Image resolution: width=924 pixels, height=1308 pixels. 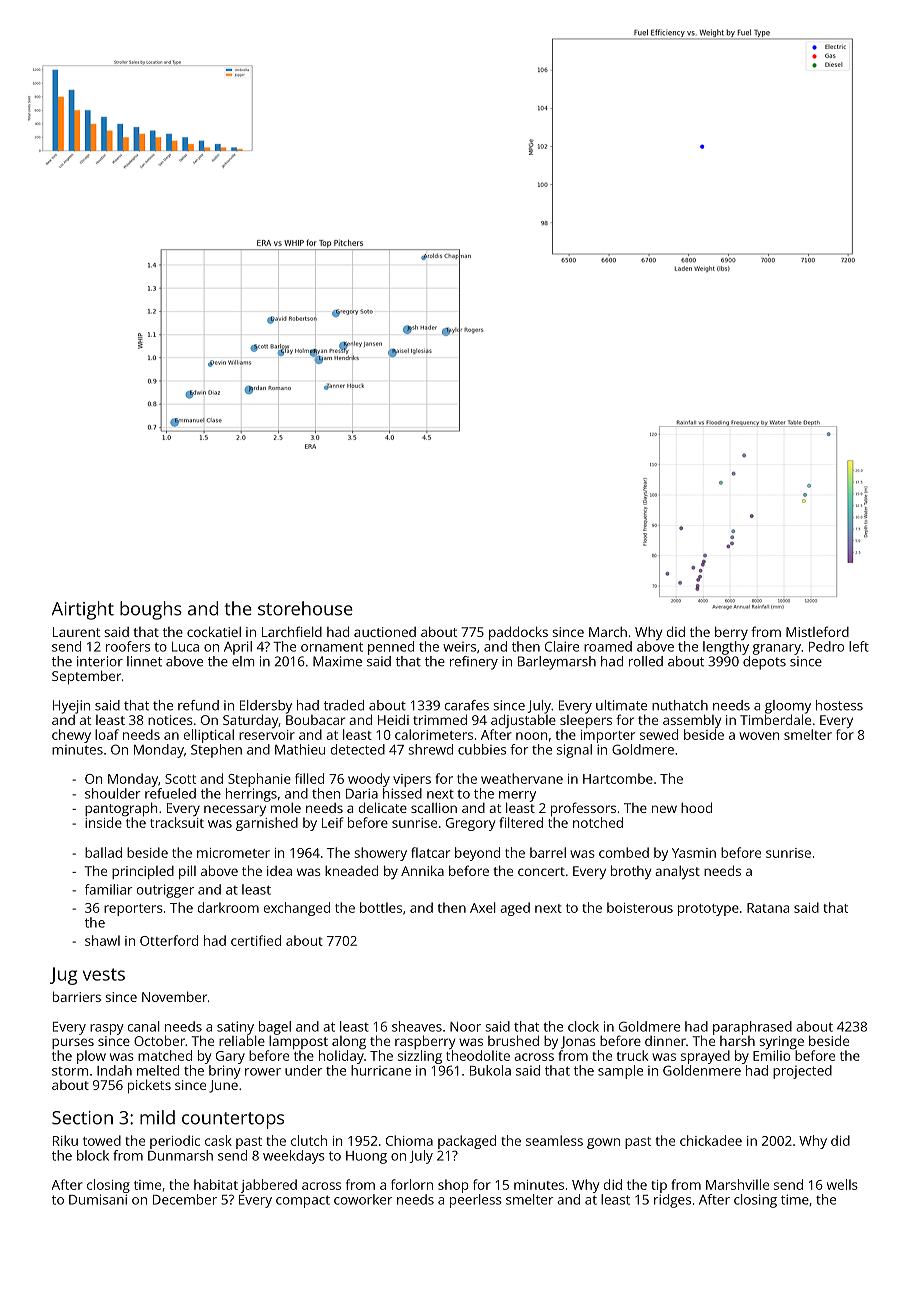 What do you see at coordinates (711, 1140) in the image?
I see `chickadee` at bounding box center [711, 1140].
